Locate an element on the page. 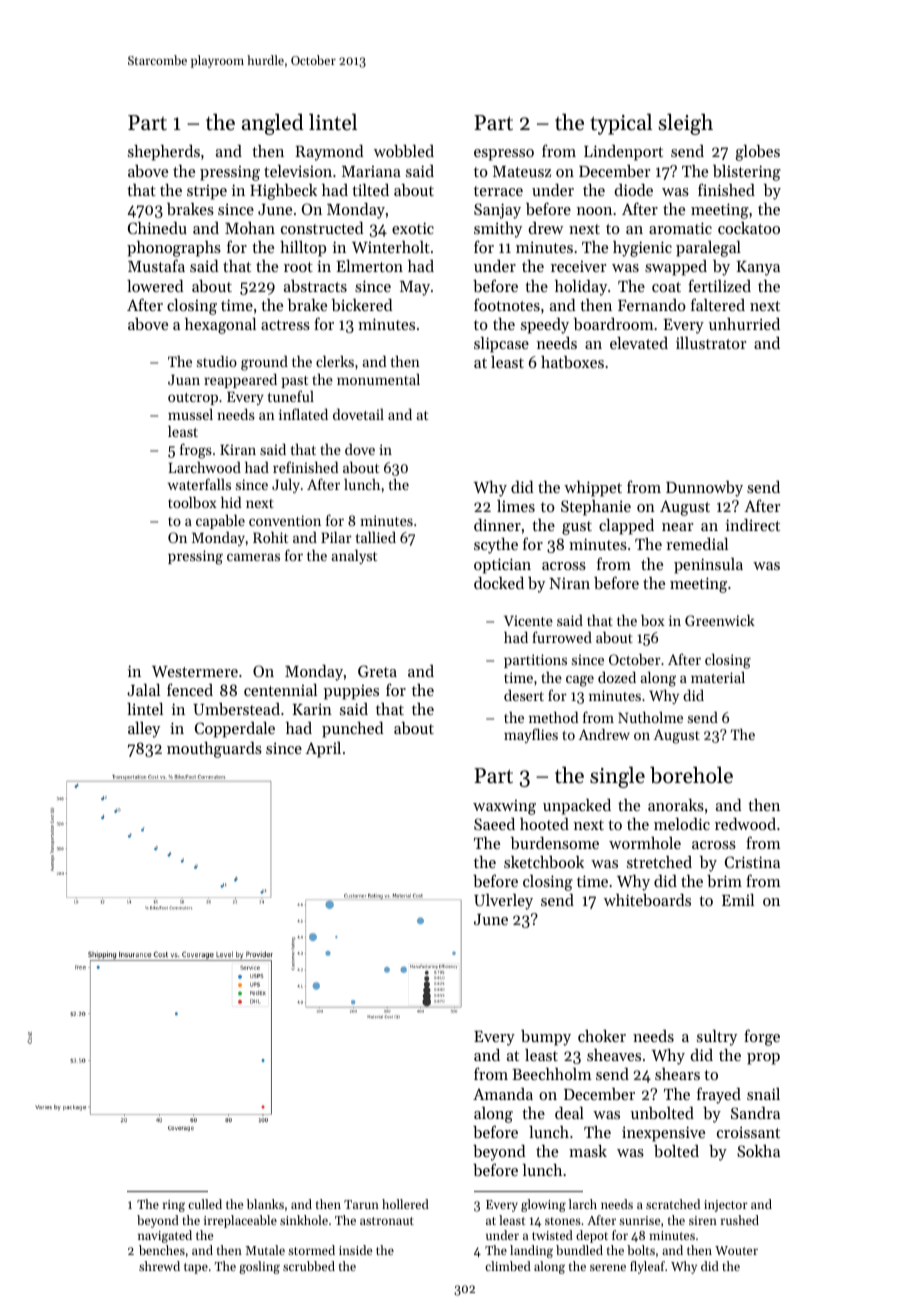 This image has width=908, height=1316. scrubbed is located at coordinates (309, 1266).
